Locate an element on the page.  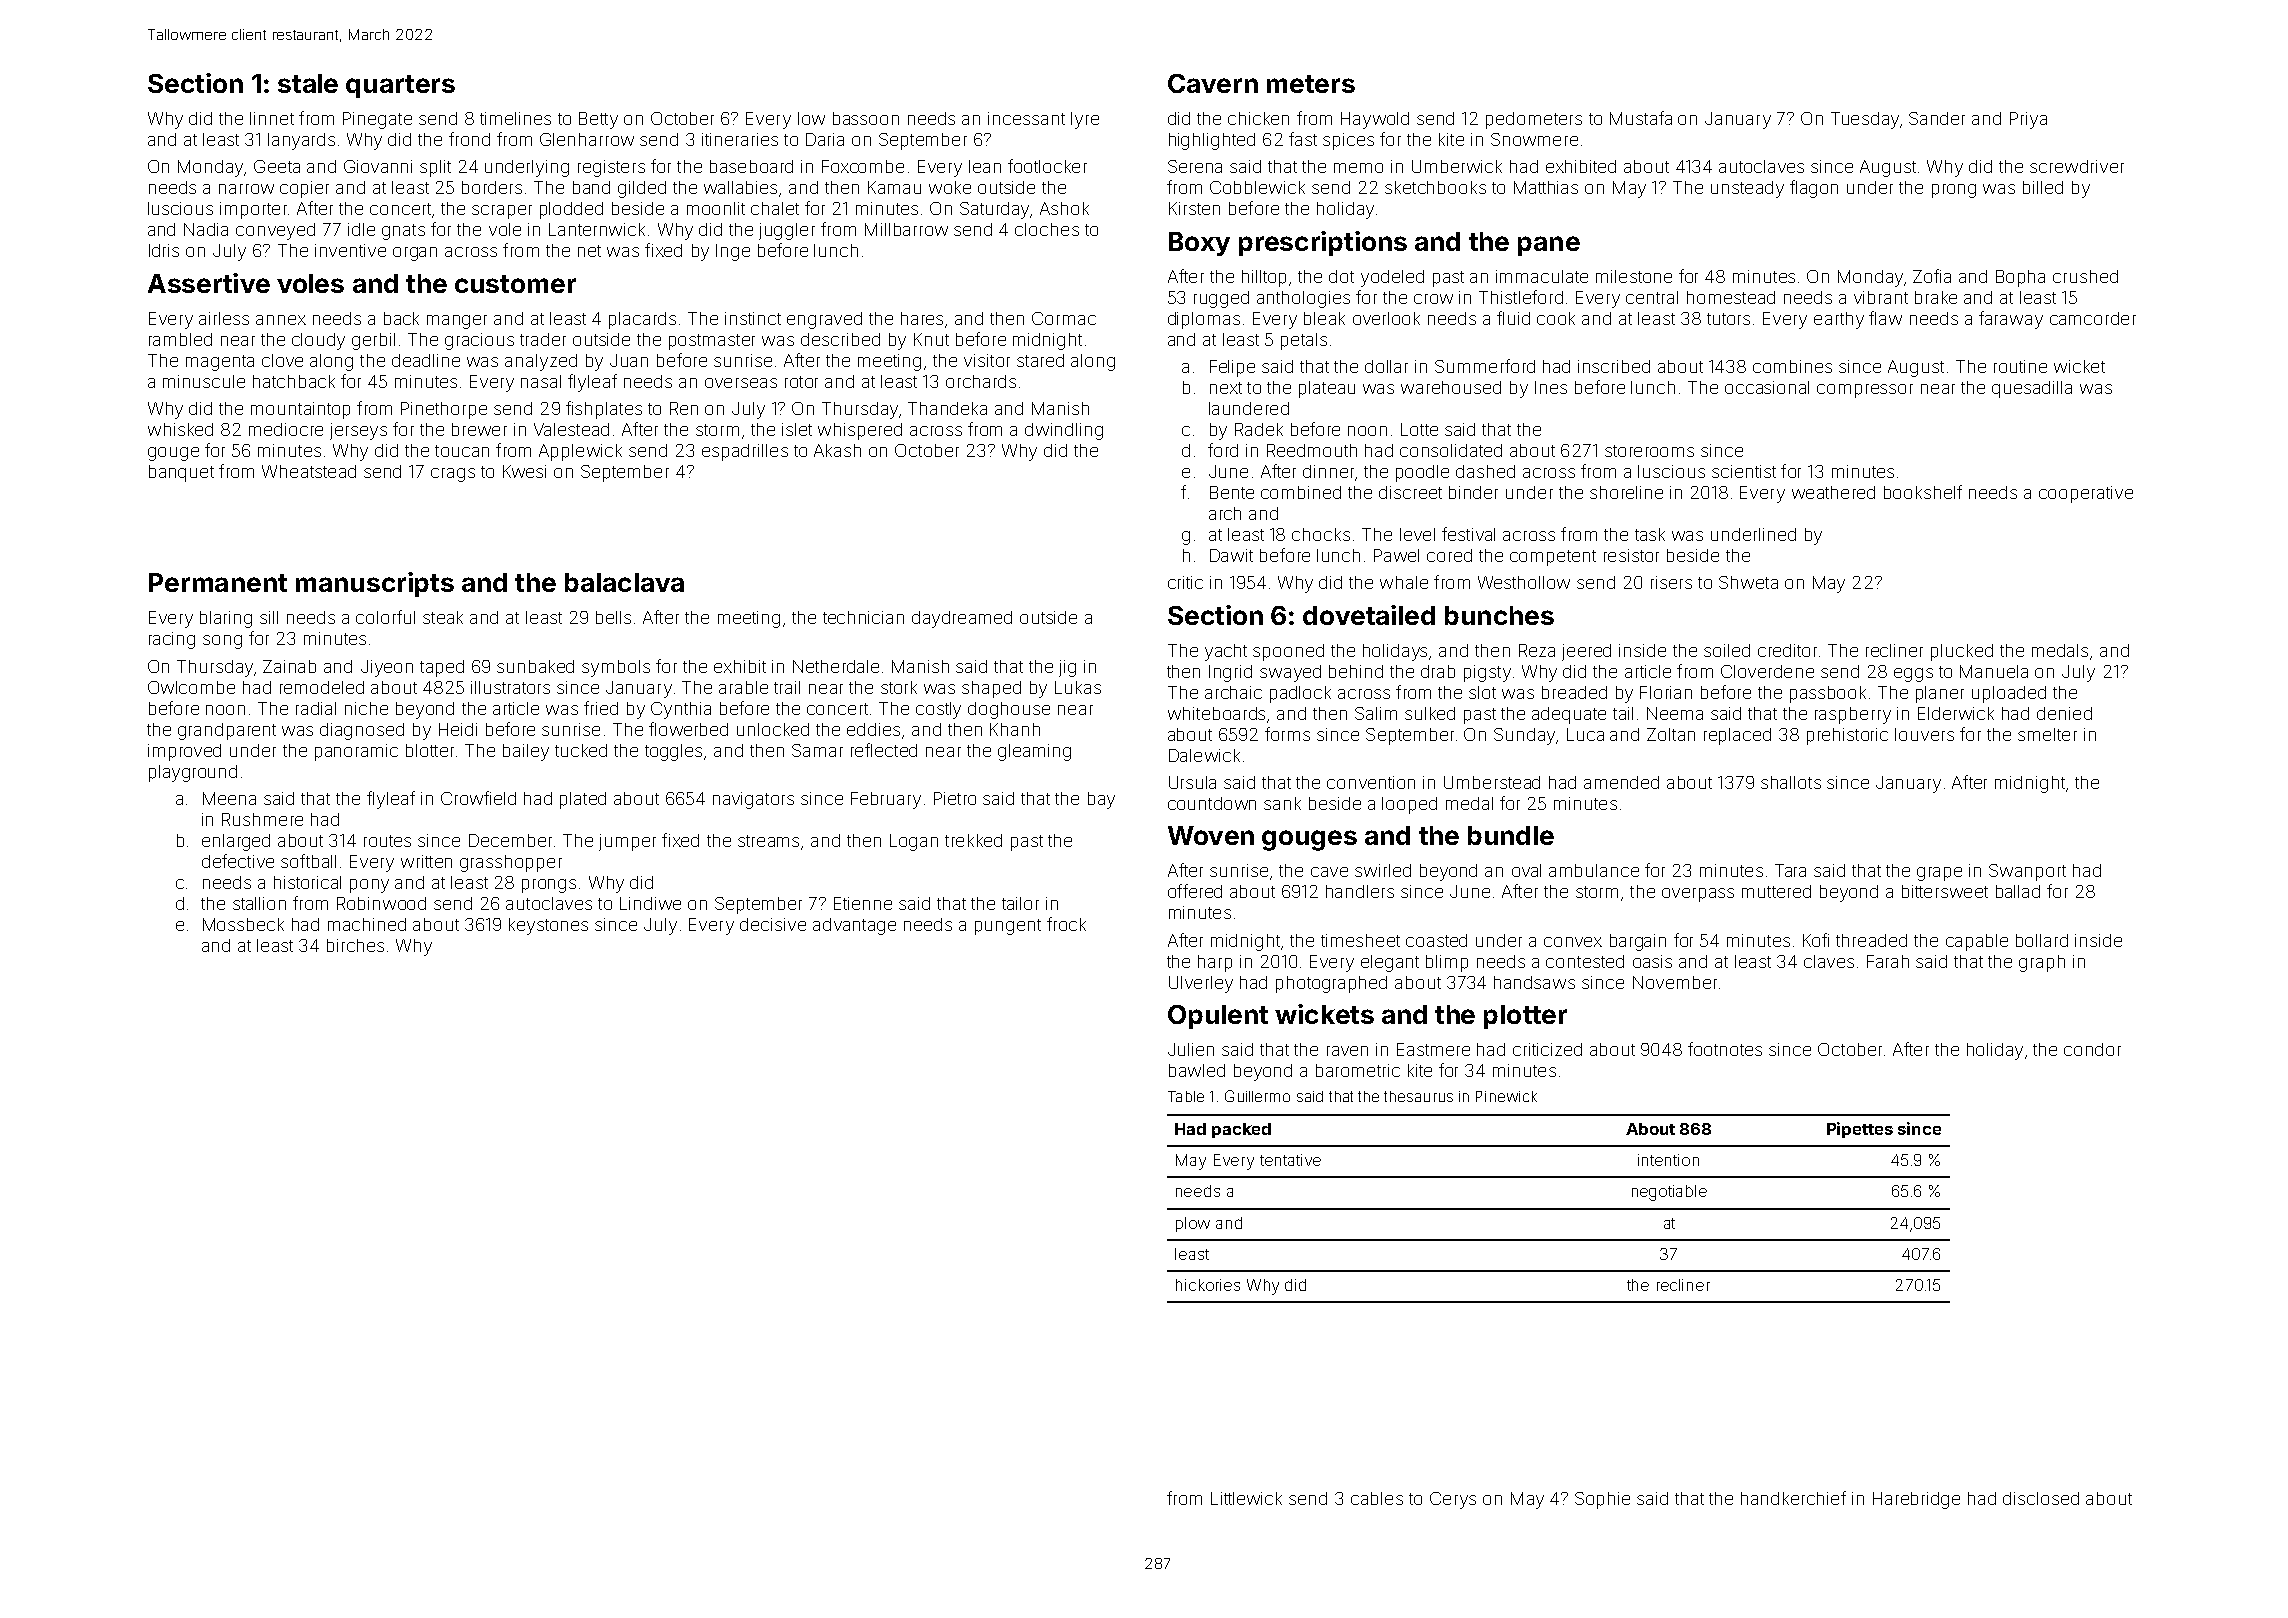
cables is located at coordinates (1377, 1498).
